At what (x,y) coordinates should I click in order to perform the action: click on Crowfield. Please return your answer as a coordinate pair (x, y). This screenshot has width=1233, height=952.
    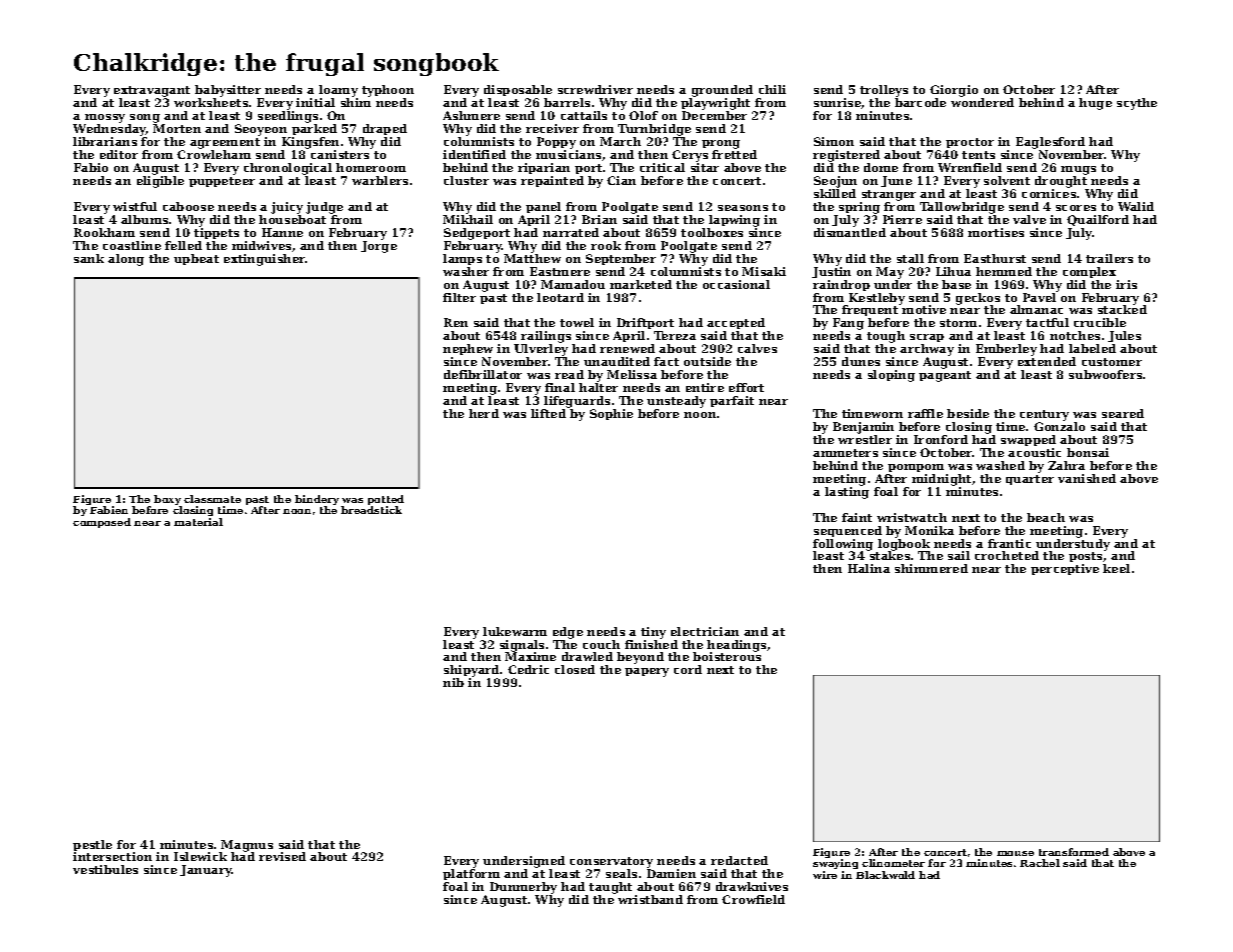
    Looking at the image, I should click on (753, 899).
